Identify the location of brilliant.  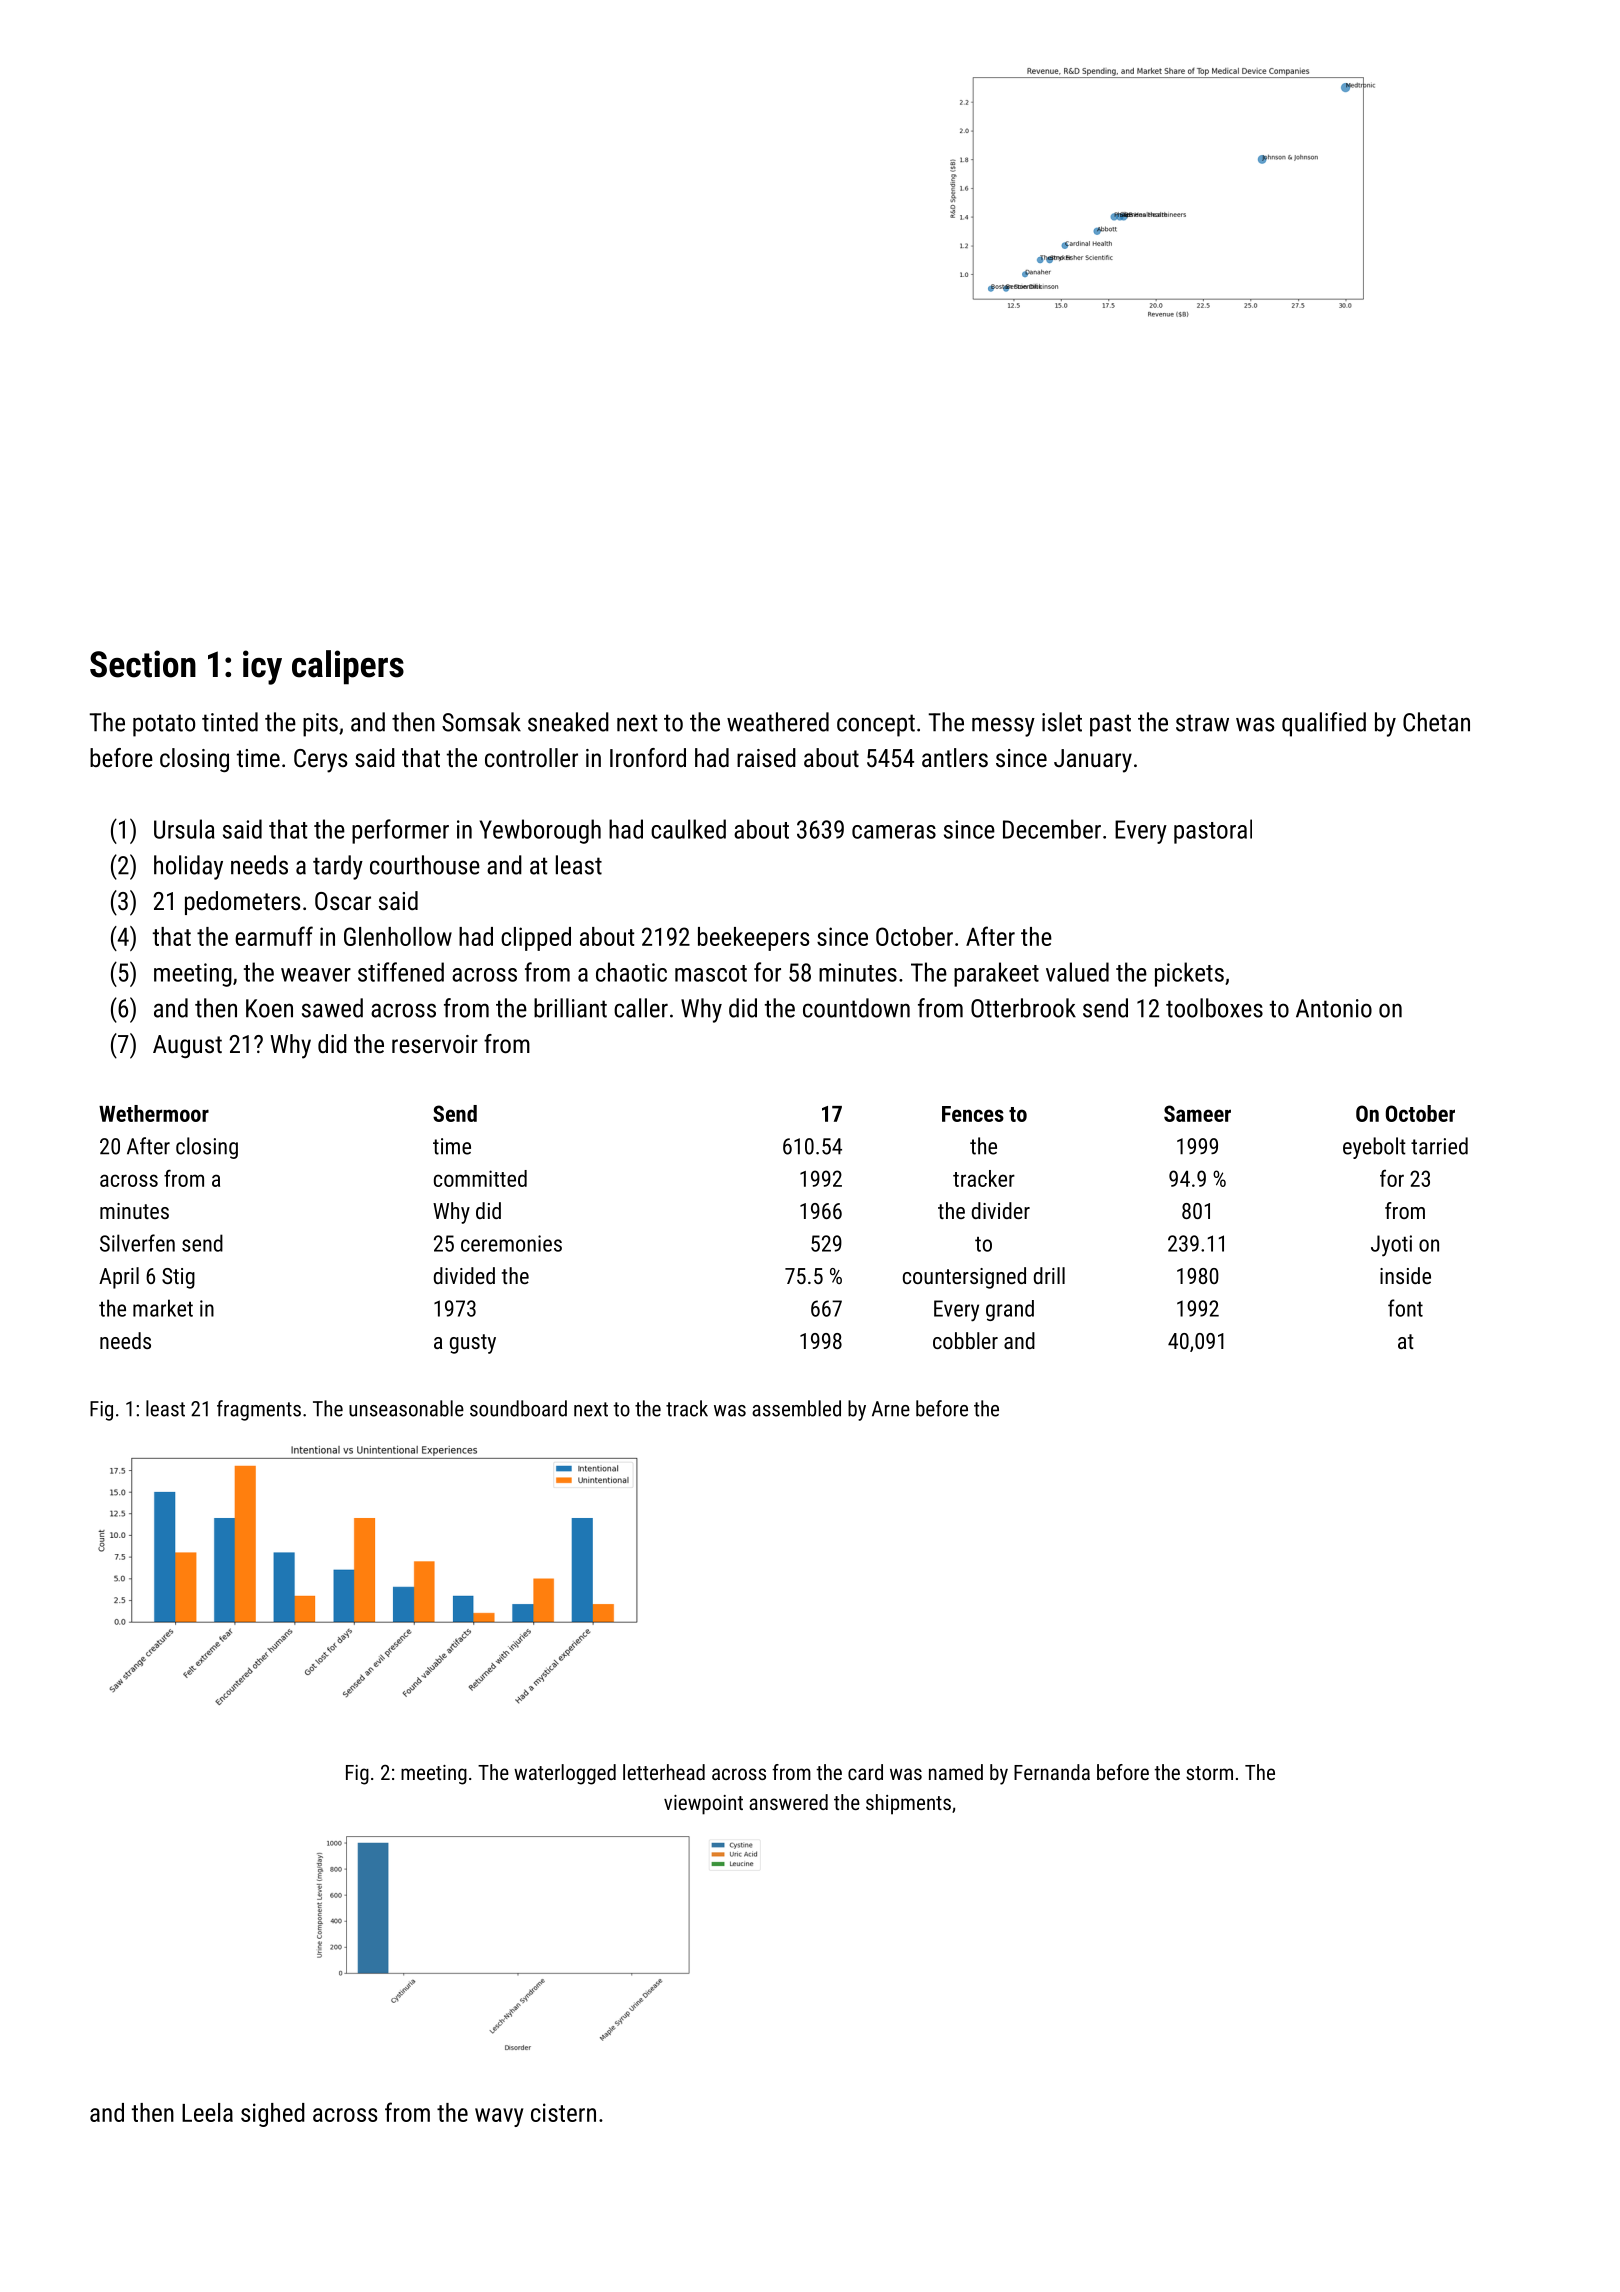
(570, 1008).
